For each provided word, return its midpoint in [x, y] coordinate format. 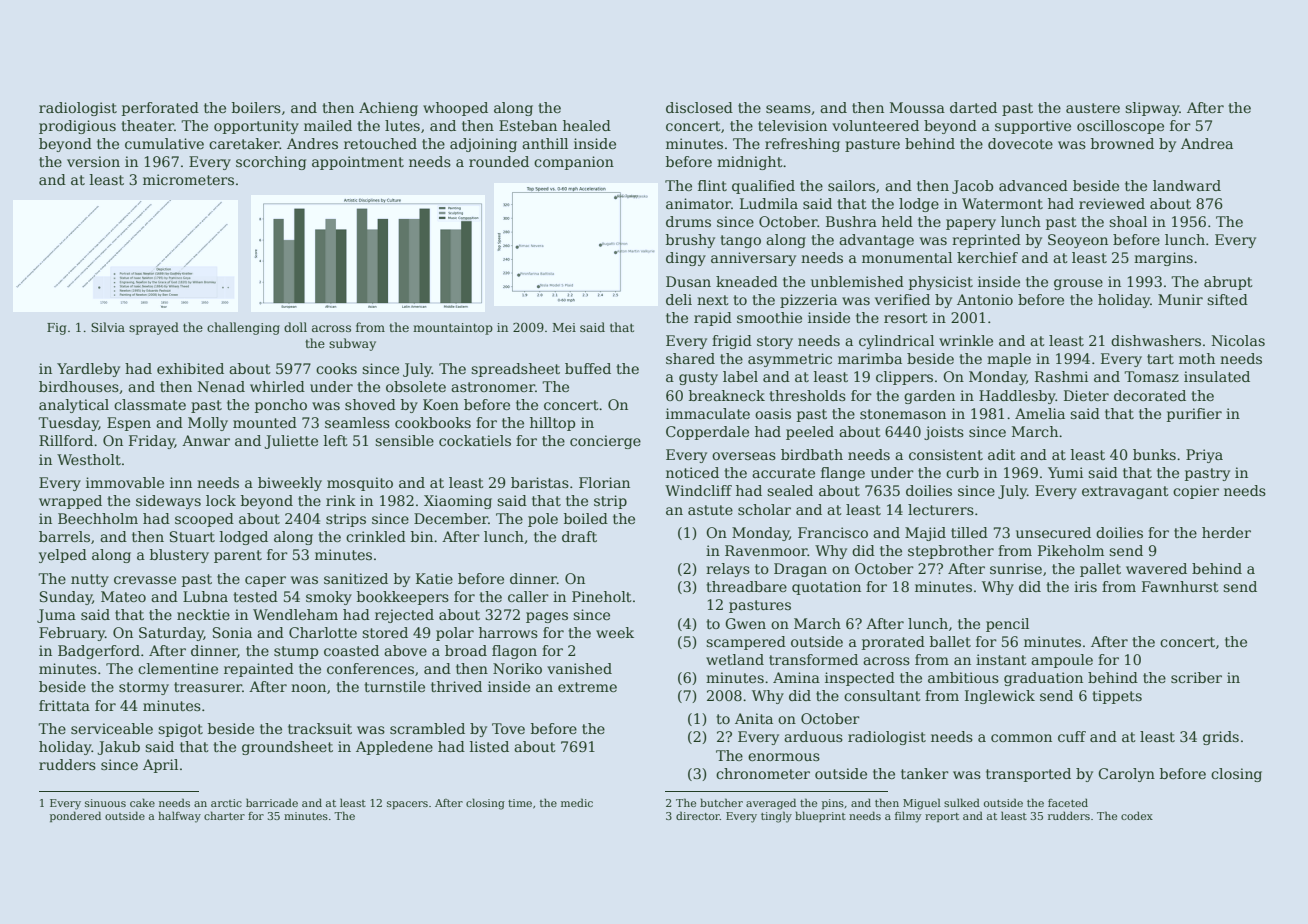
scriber [1196, 677]
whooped [455, 109]
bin [422, 536]
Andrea [1207, 143]
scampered [746, 643]
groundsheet [287, 748]
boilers [256, 107]
